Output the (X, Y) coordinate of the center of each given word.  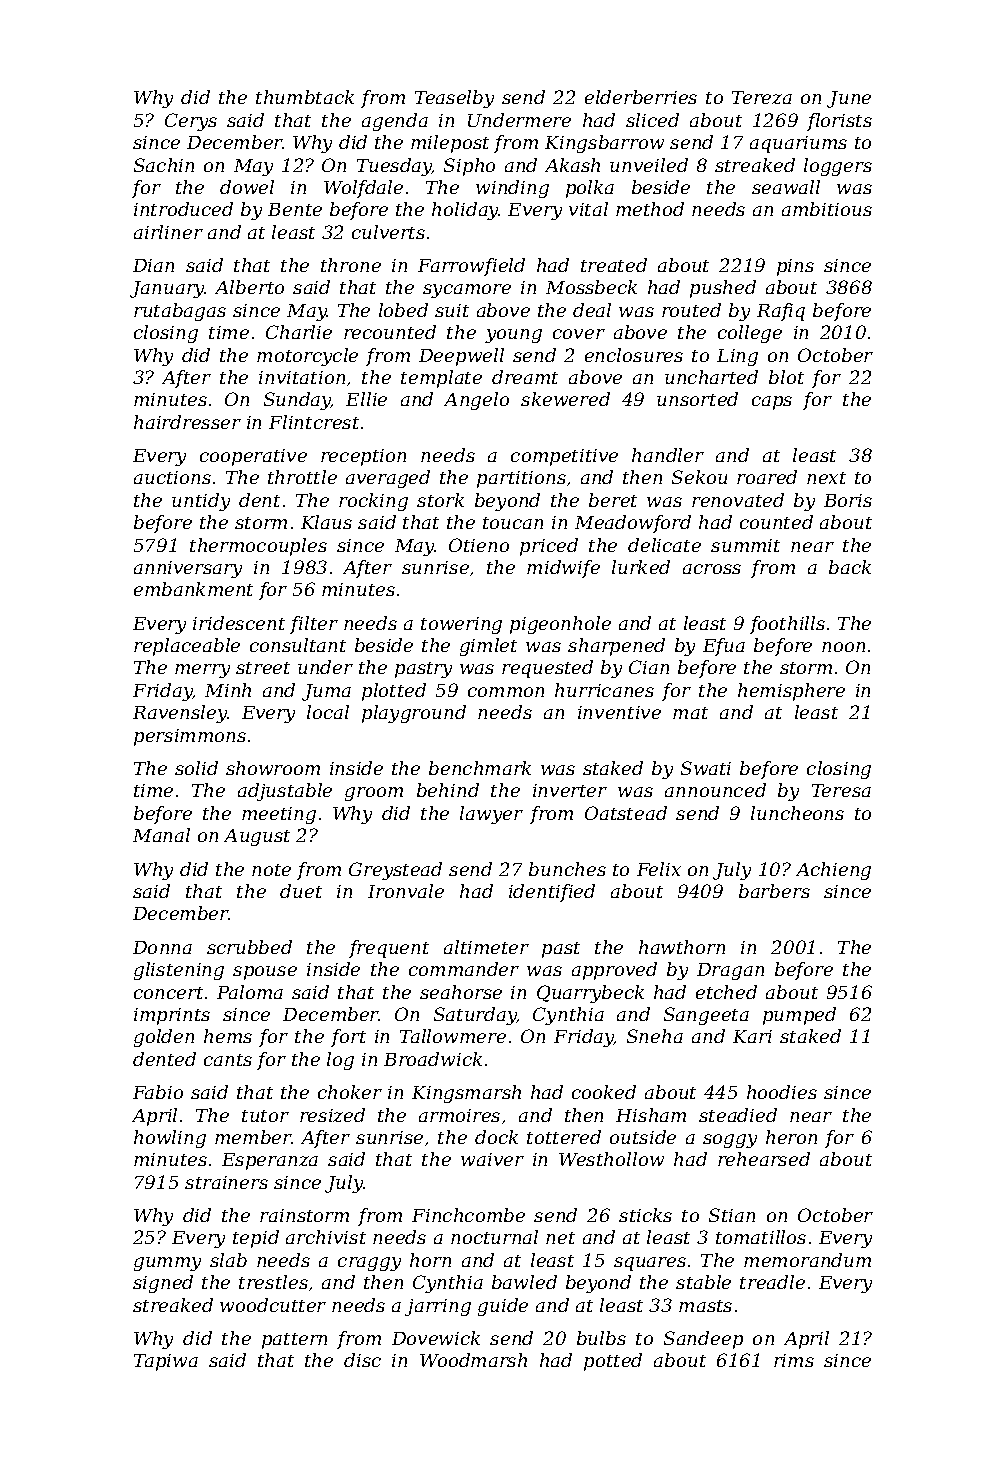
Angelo (476, 401)
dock (496, 1137)
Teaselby (454, 99)
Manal (161, 835)
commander (464, 969)
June (849, 99)
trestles (273, 1282)
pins (795, 267)
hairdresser (187, 422)
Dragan (730, 971)
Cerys (191, 122)
